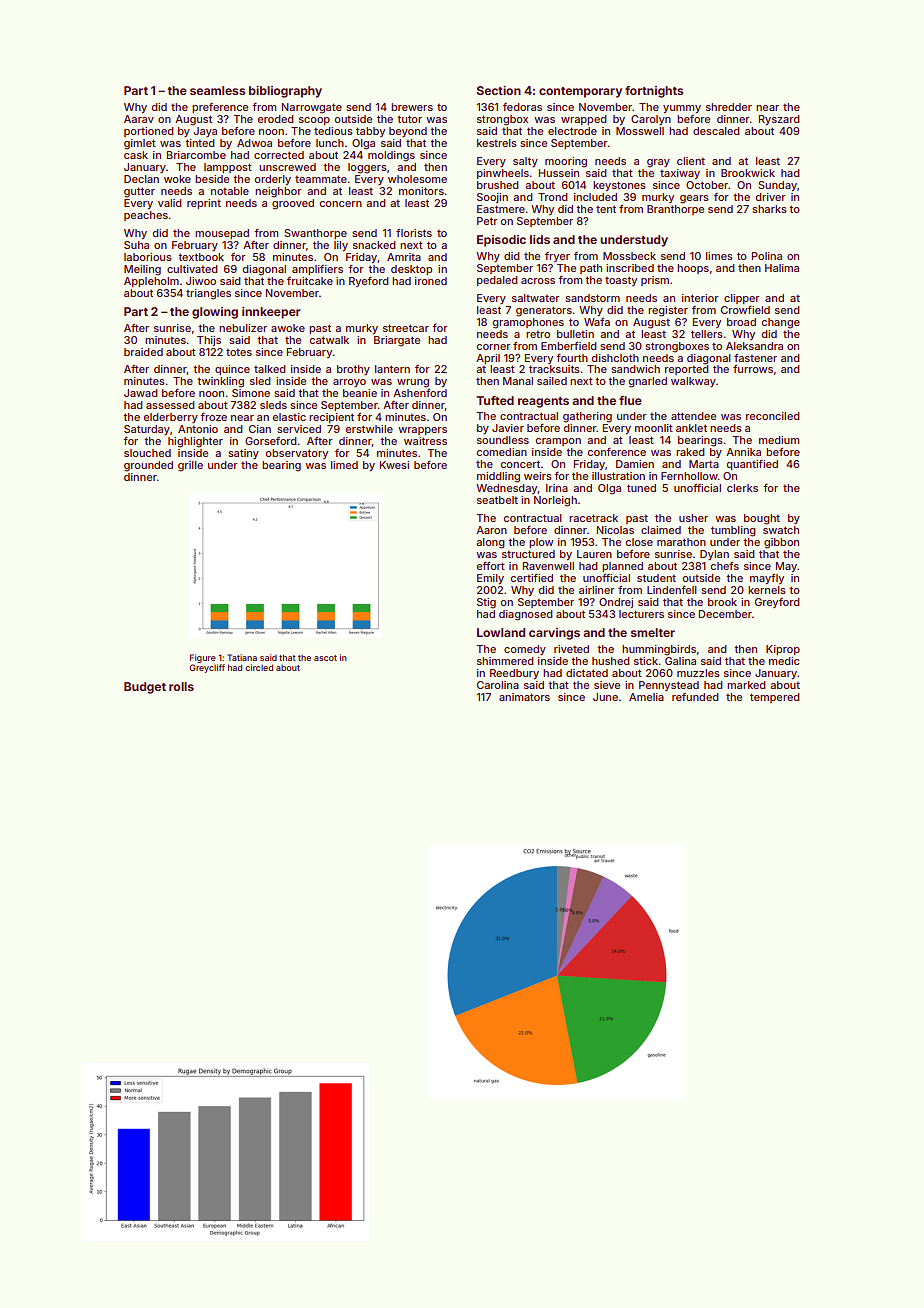 The width and height of the screenshot is (924, 1308). I want to click on fortnights, so click(654, 92).
